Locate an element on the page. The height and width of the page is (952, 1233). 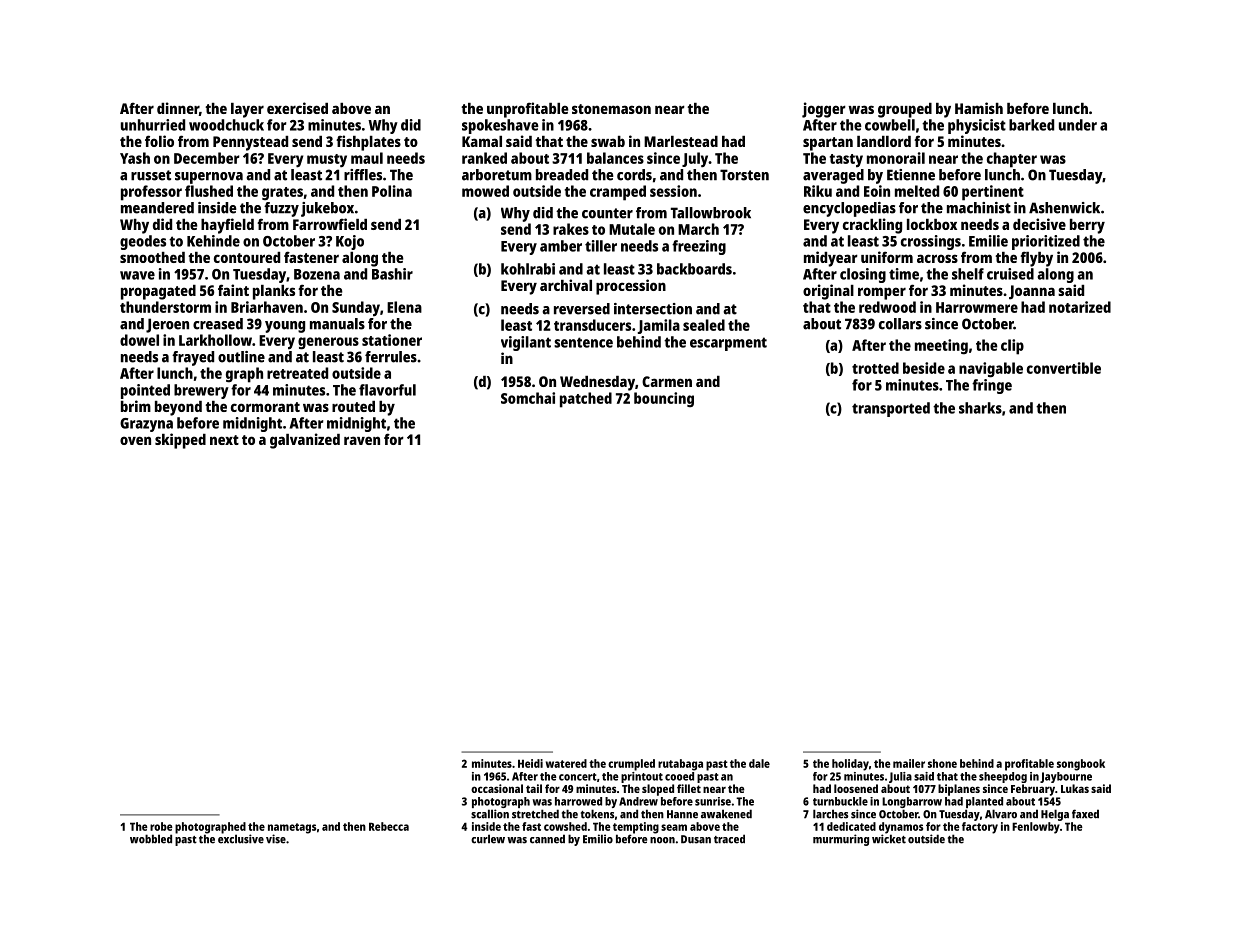
exclusive is located at coordinates (241, 839).
